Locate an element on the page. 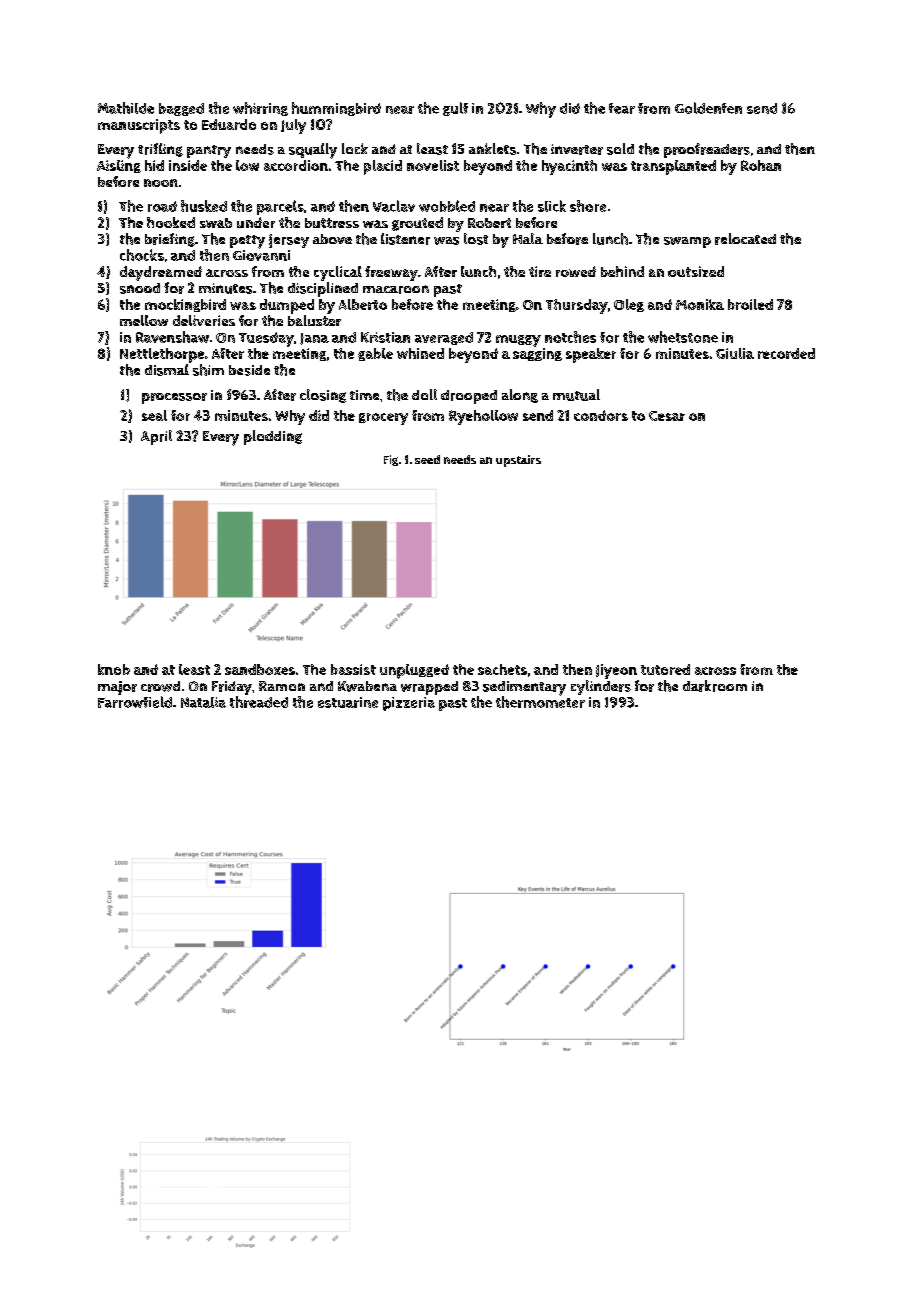  Eduardo is located at coordinates (229, 124).
